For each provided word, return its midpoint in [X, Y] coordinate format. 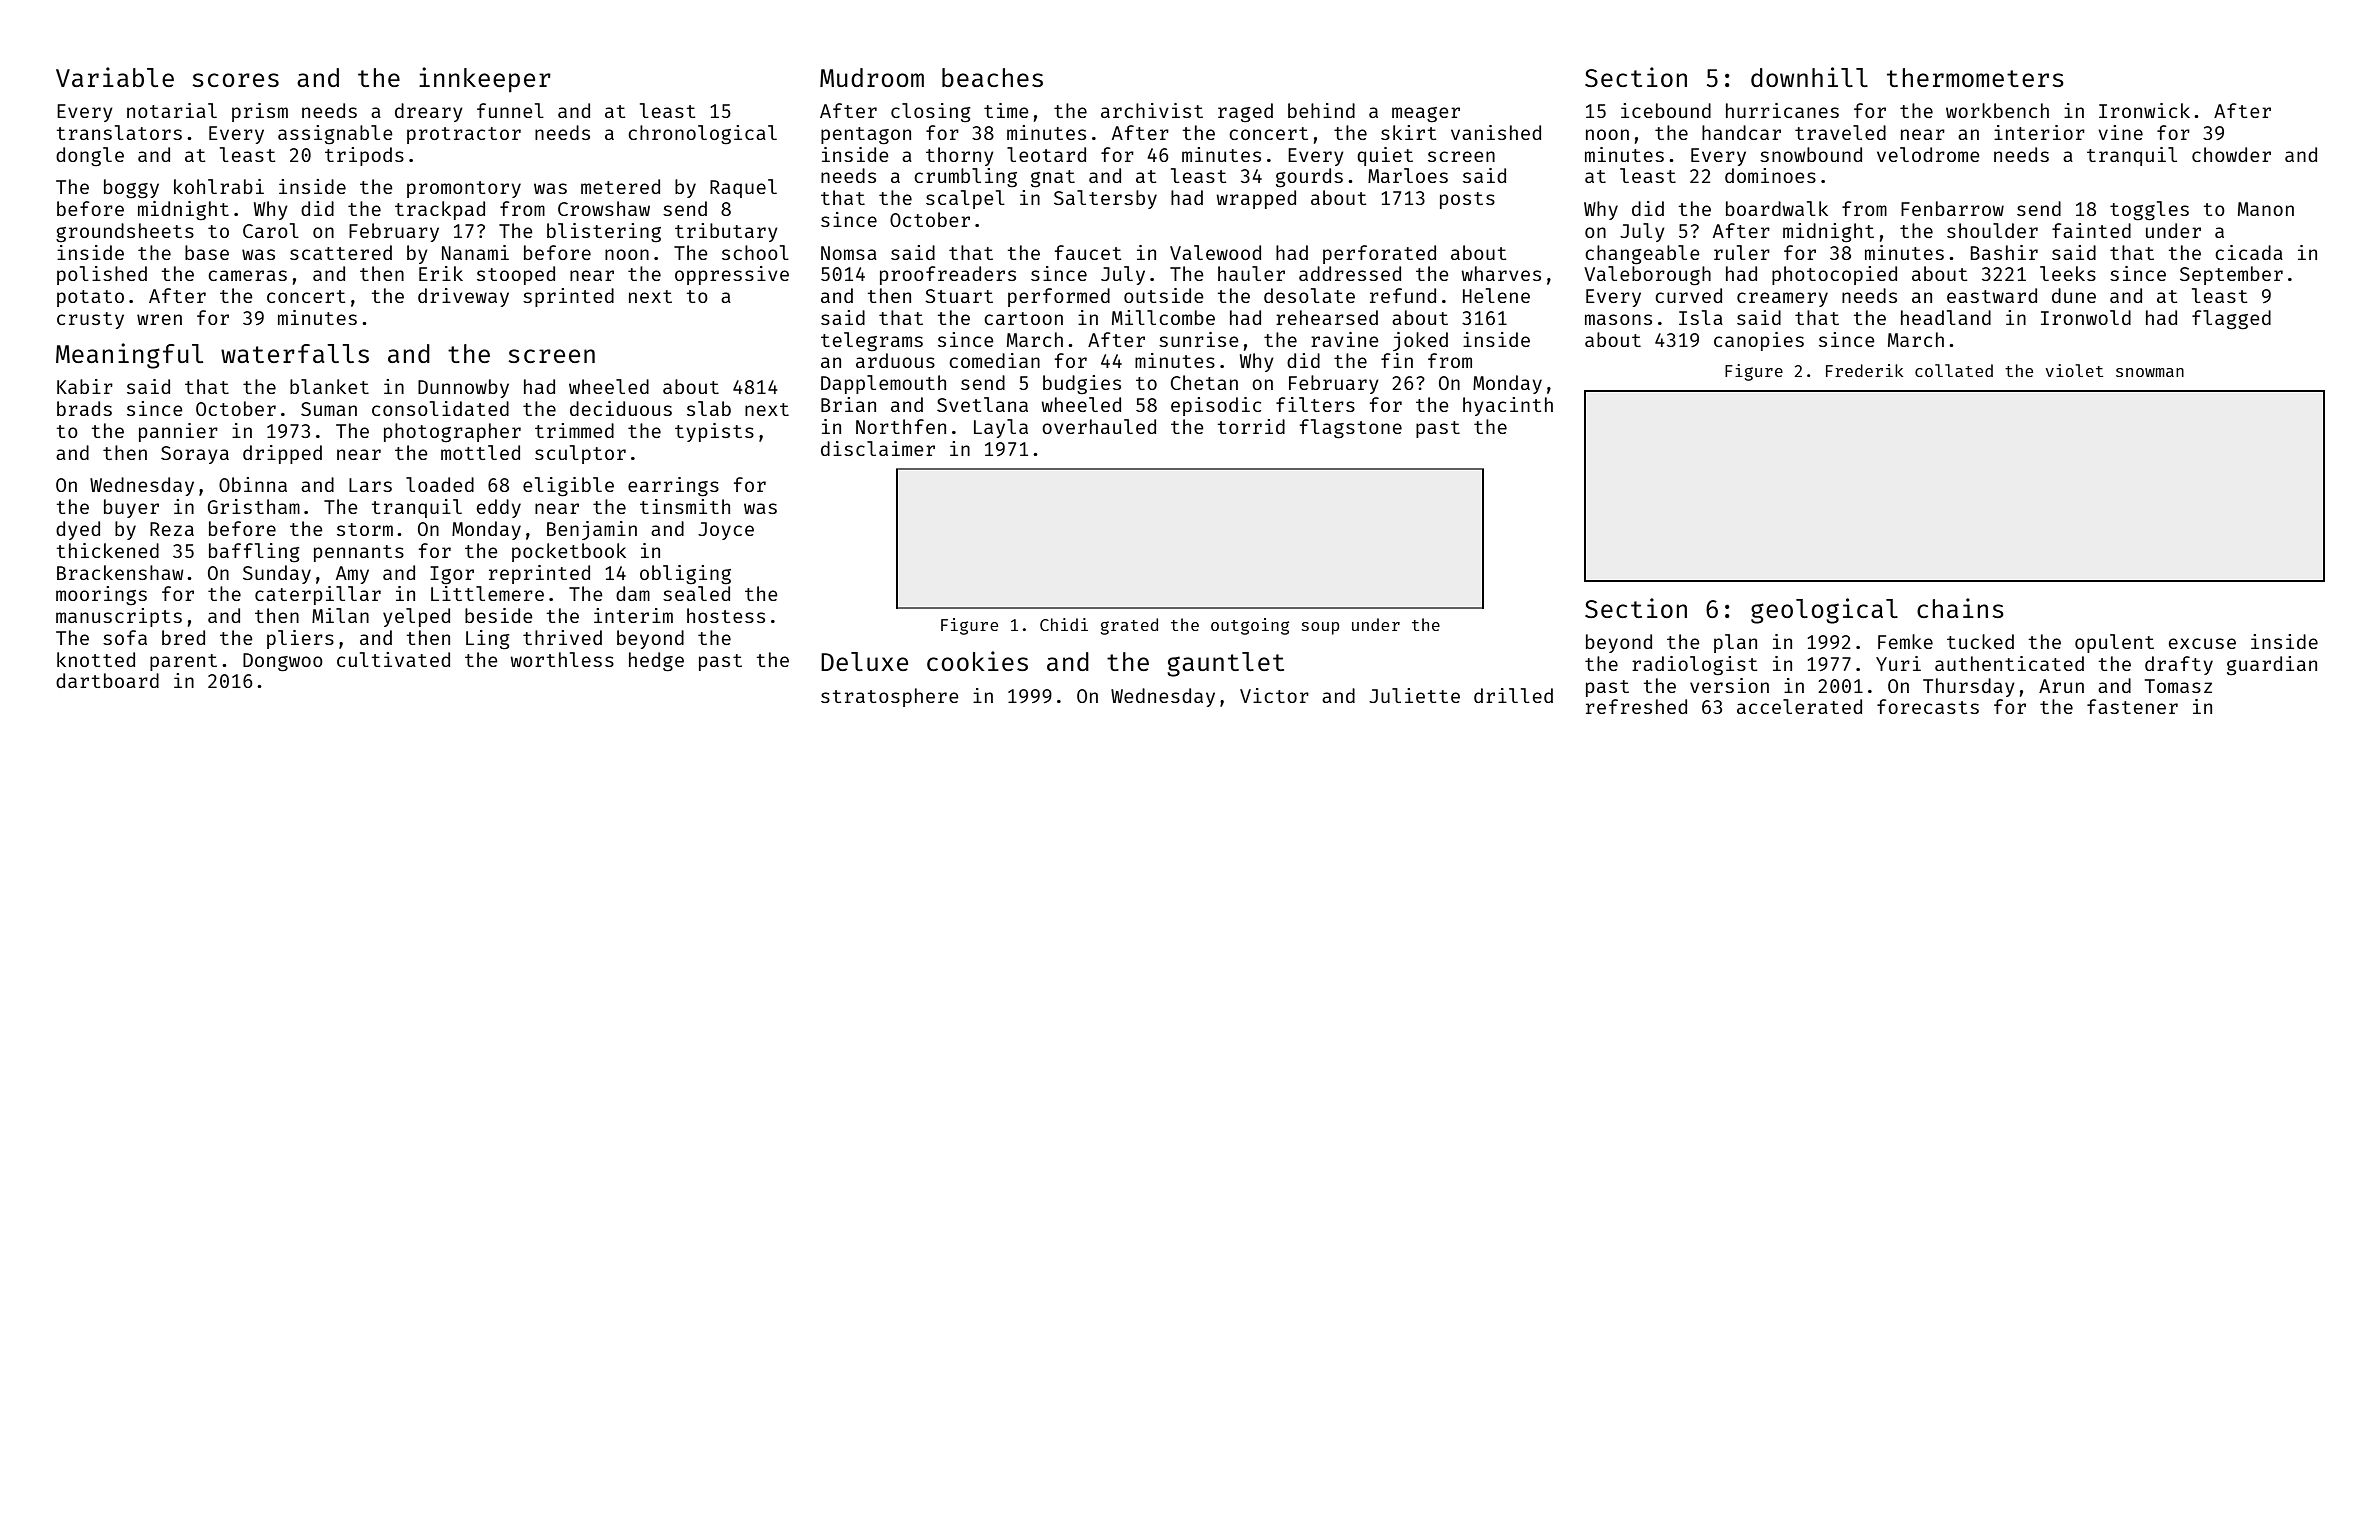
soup [1320, 628]
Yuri [1898, 663]
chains [1960, 608]
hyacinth [1508, 406]
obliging [685, 575]
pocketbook [569, 552]
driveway [463, 297]
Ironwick [2144, 110]
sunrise [1199, 339]
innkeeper [485, 79]
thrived [562, 637]
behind [1321, 110]
